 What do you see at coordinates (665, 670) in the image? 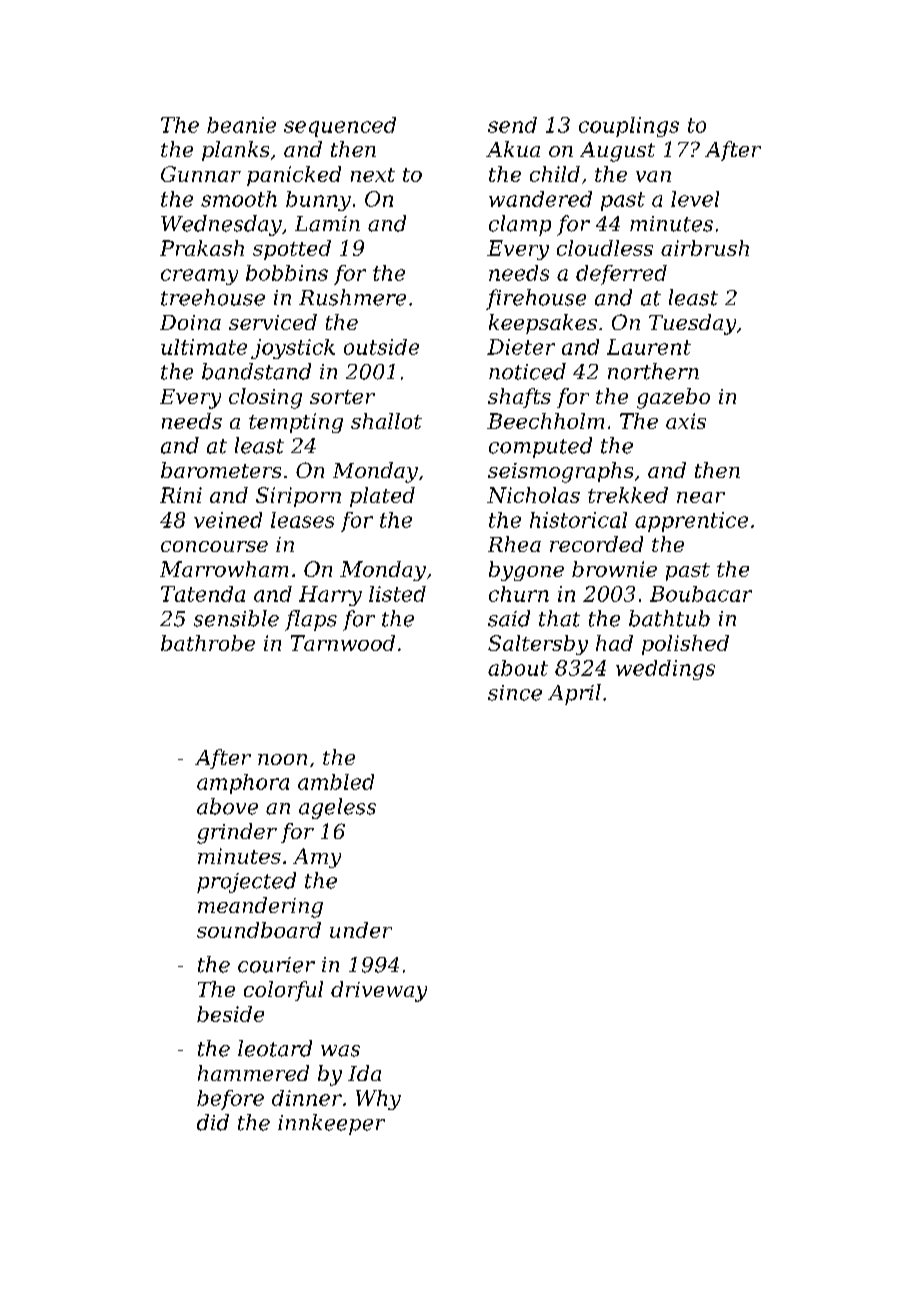
I see `weddings` at bounding box center [665, 670].
